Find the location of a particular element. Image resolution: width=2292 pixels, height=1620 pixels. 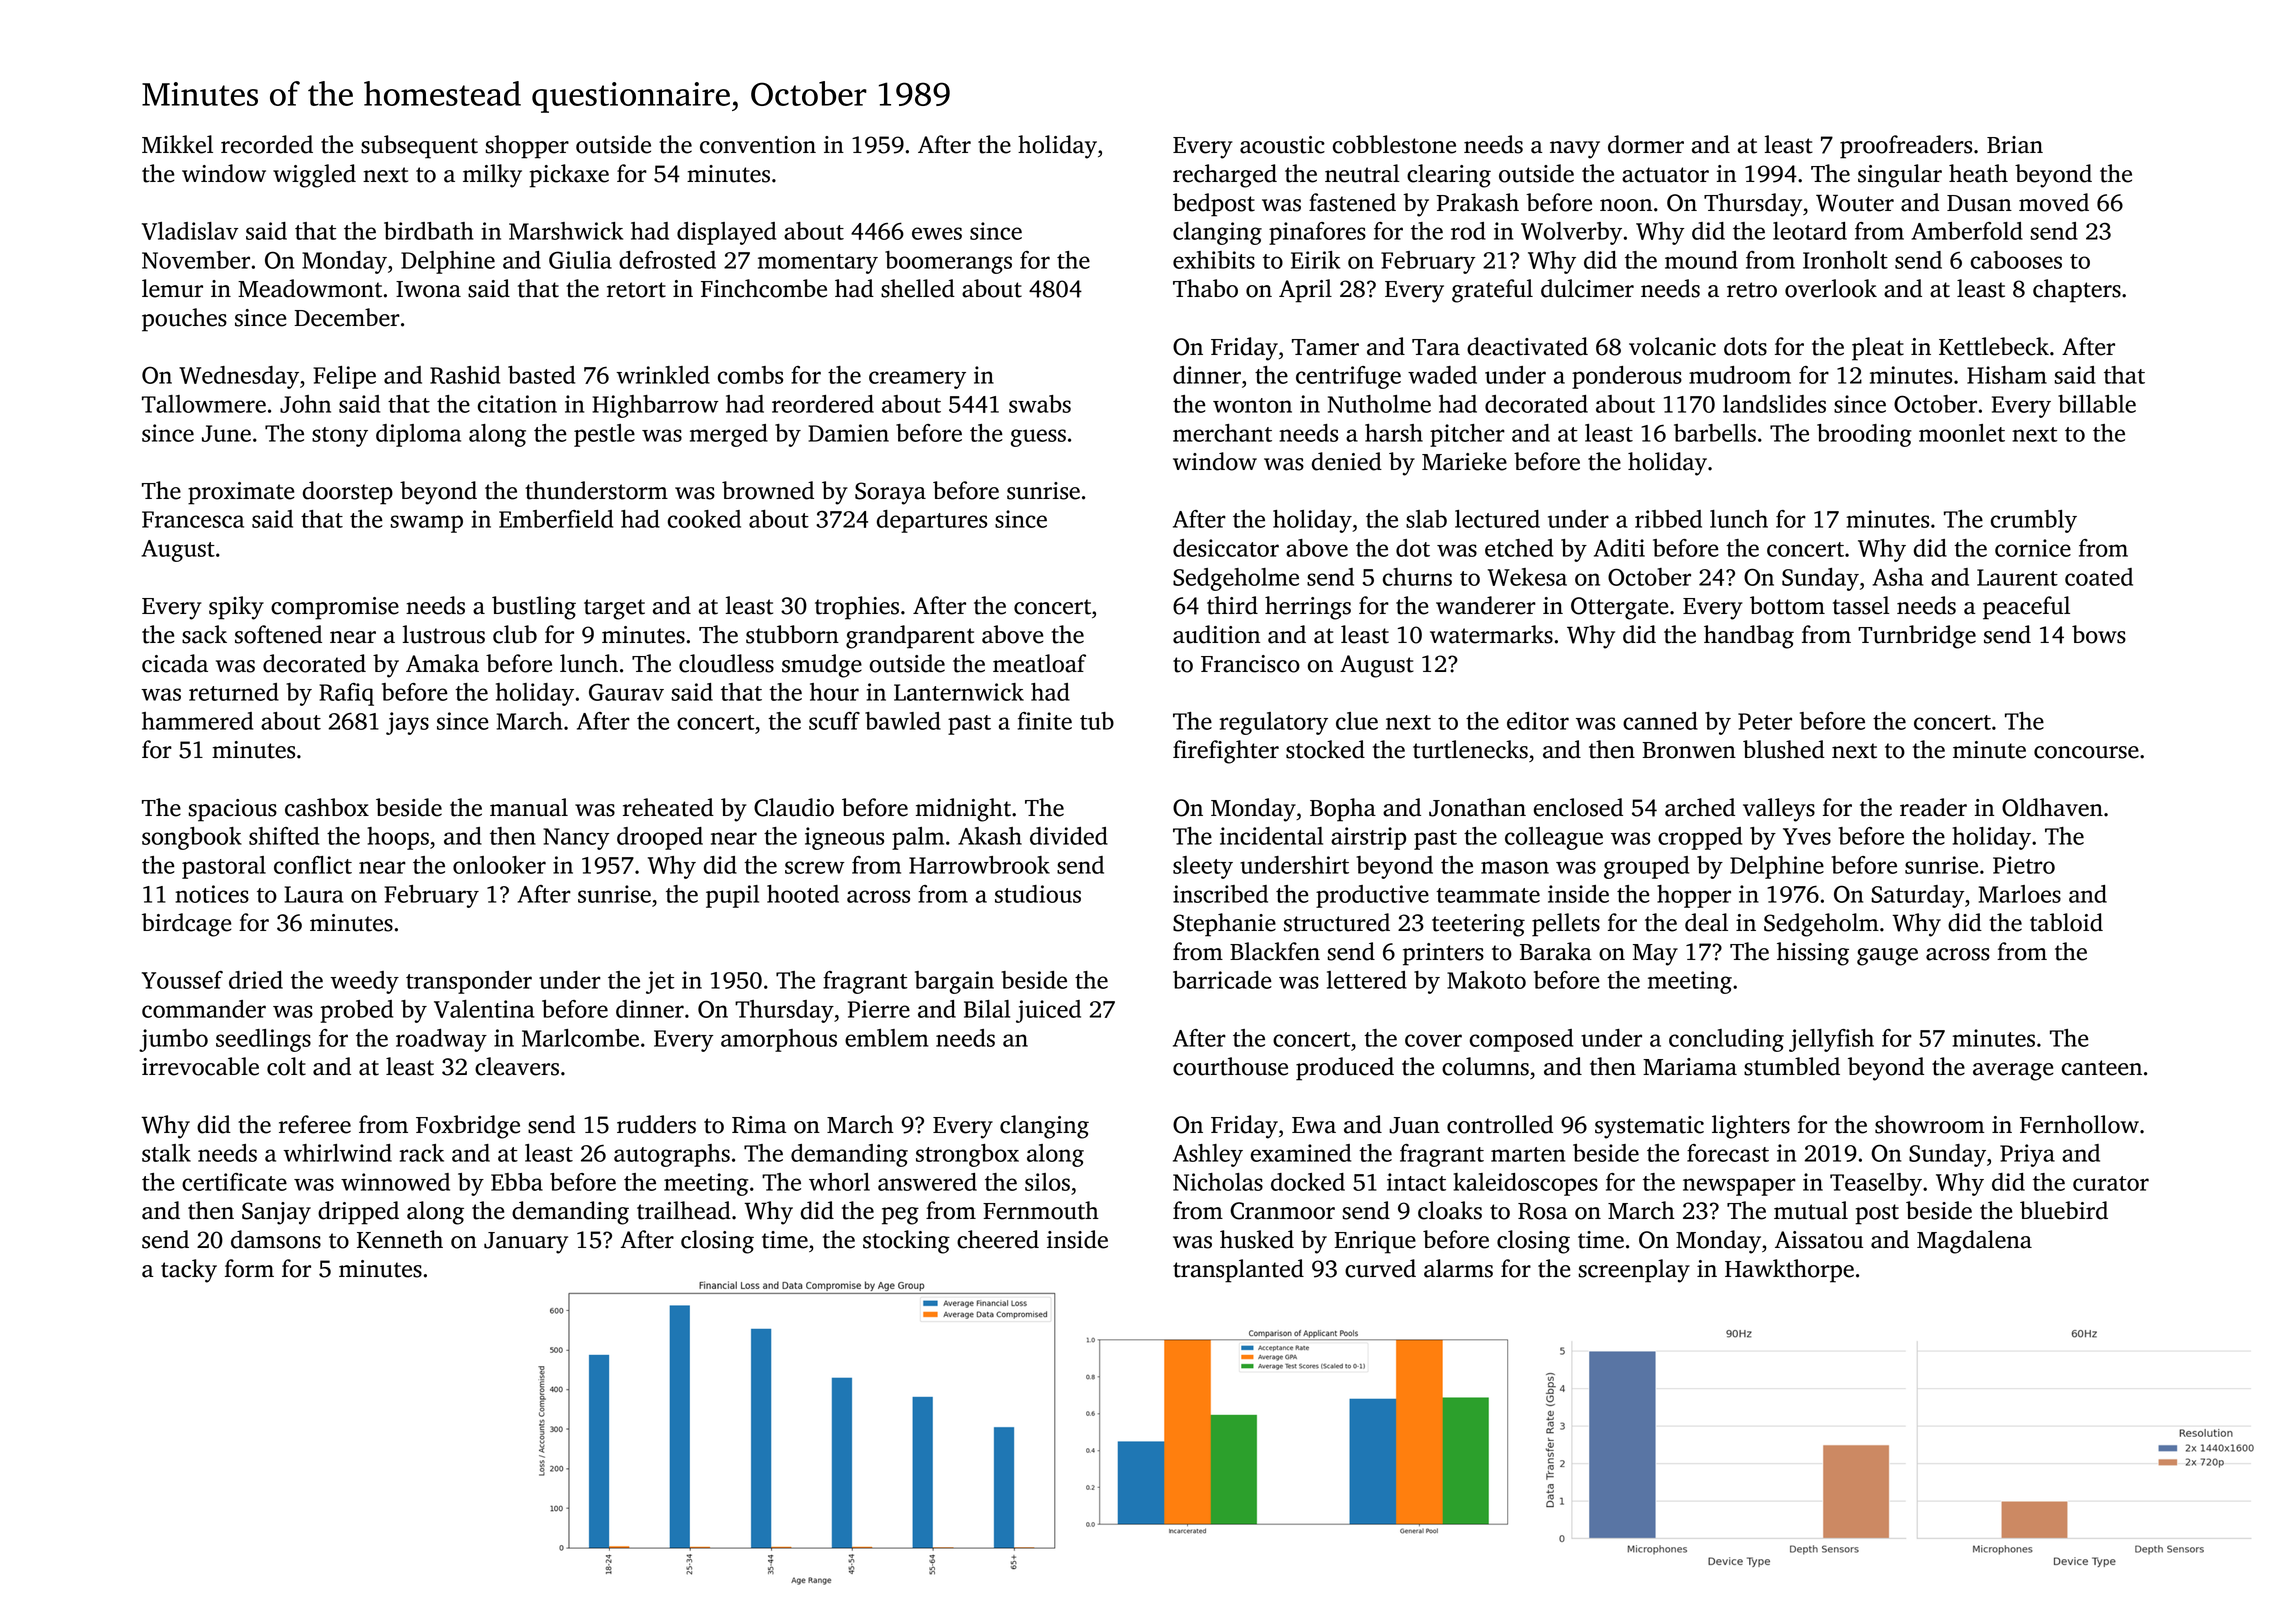

acoustic is located at coordinates (1282, 145).
